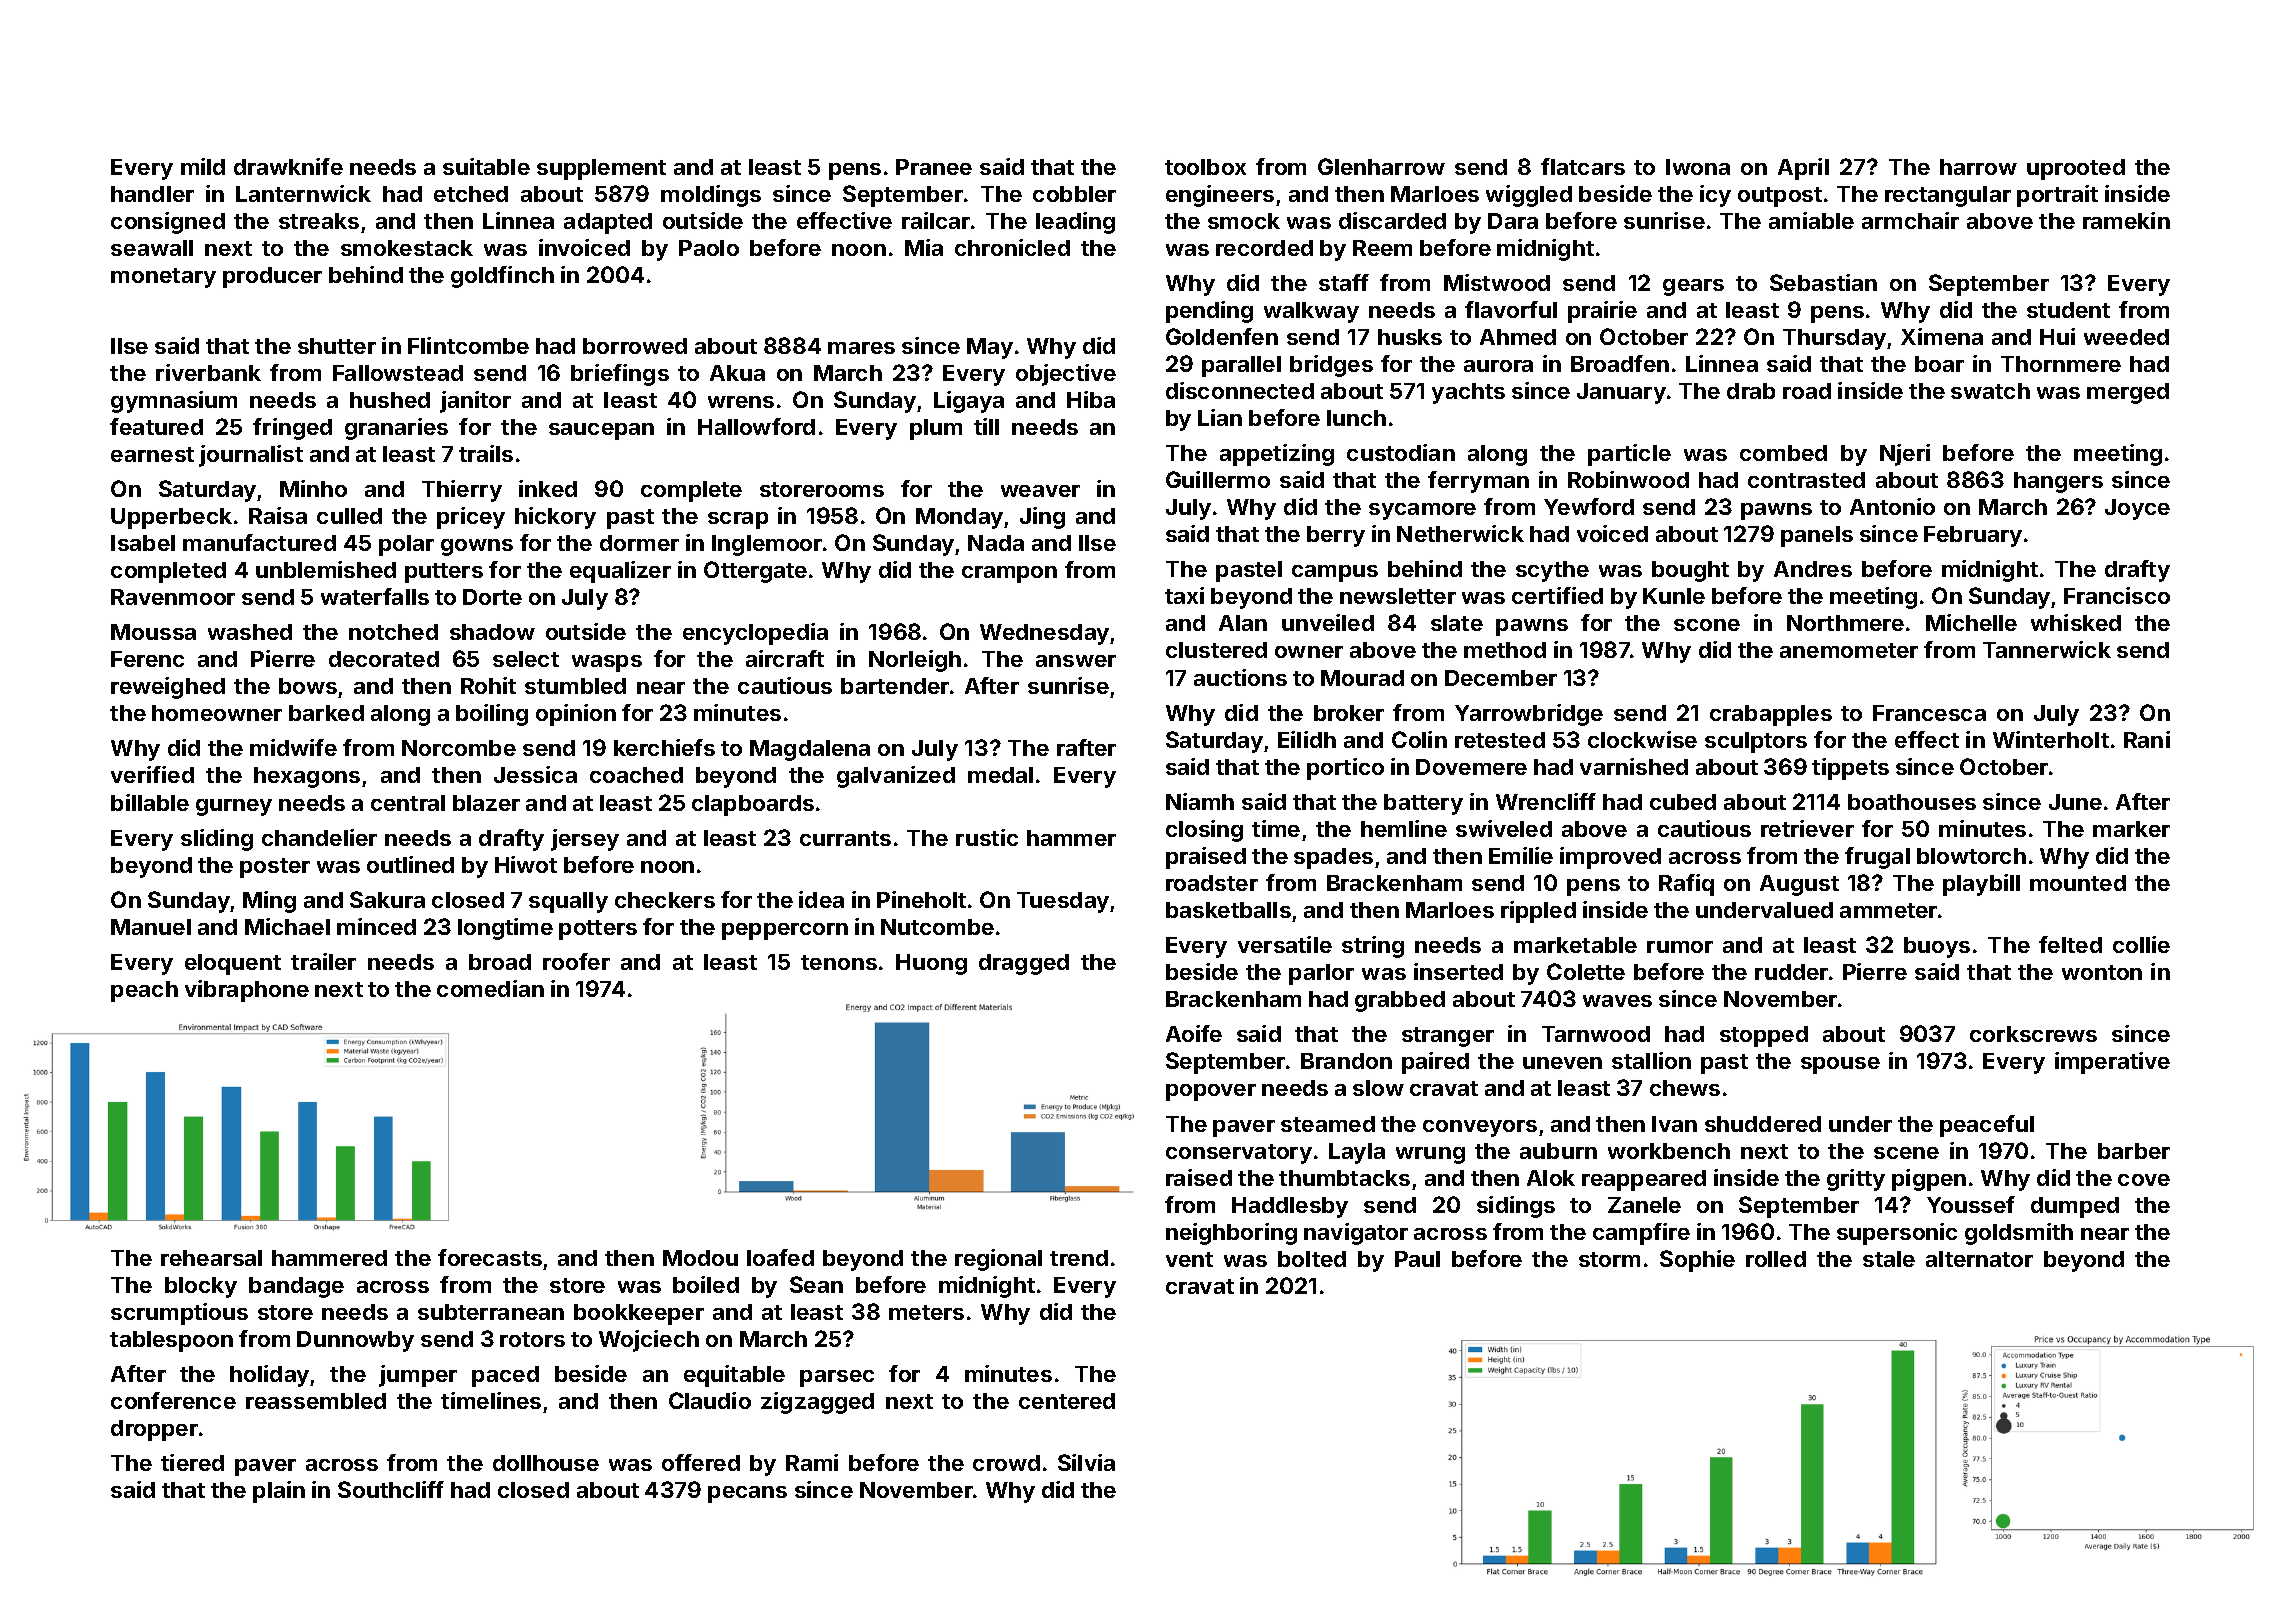  Describe the element at coordinates (1602, 312) in the screenshot. I see `prairie` at that location.
